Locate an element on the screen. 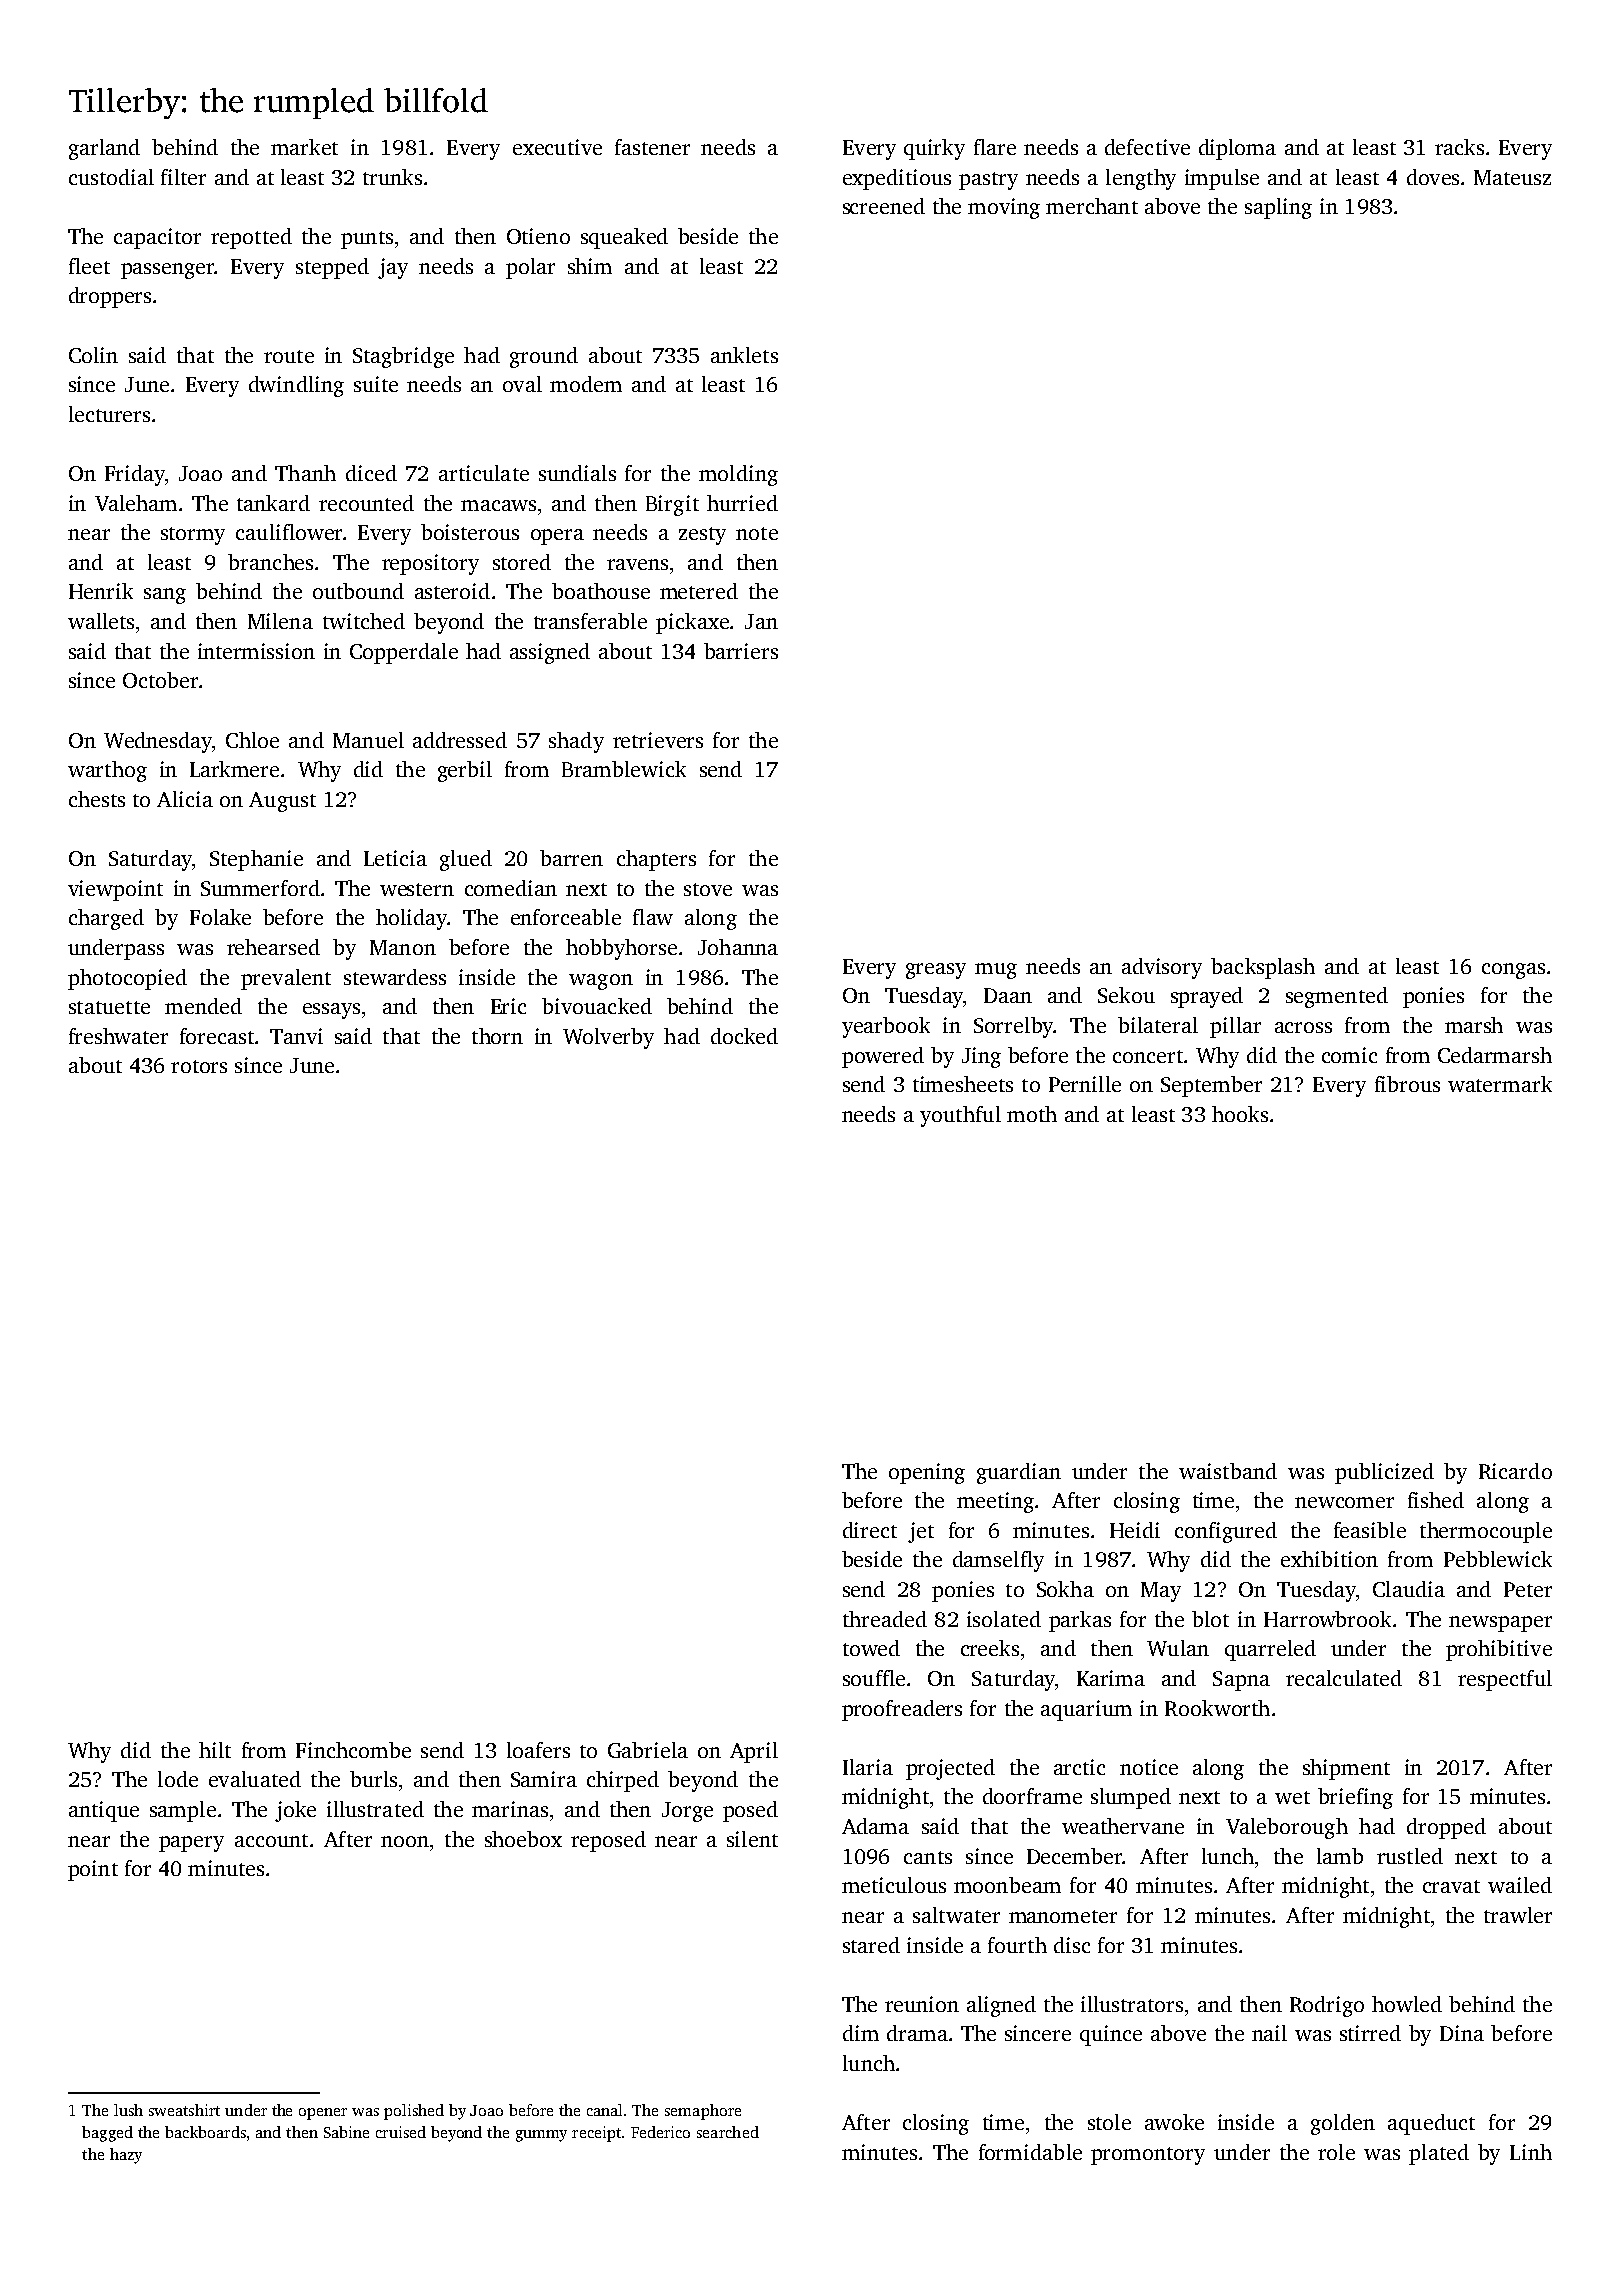 This screenshot has width=1620, height=2292. cants is located at coordinates (928, 1857).
